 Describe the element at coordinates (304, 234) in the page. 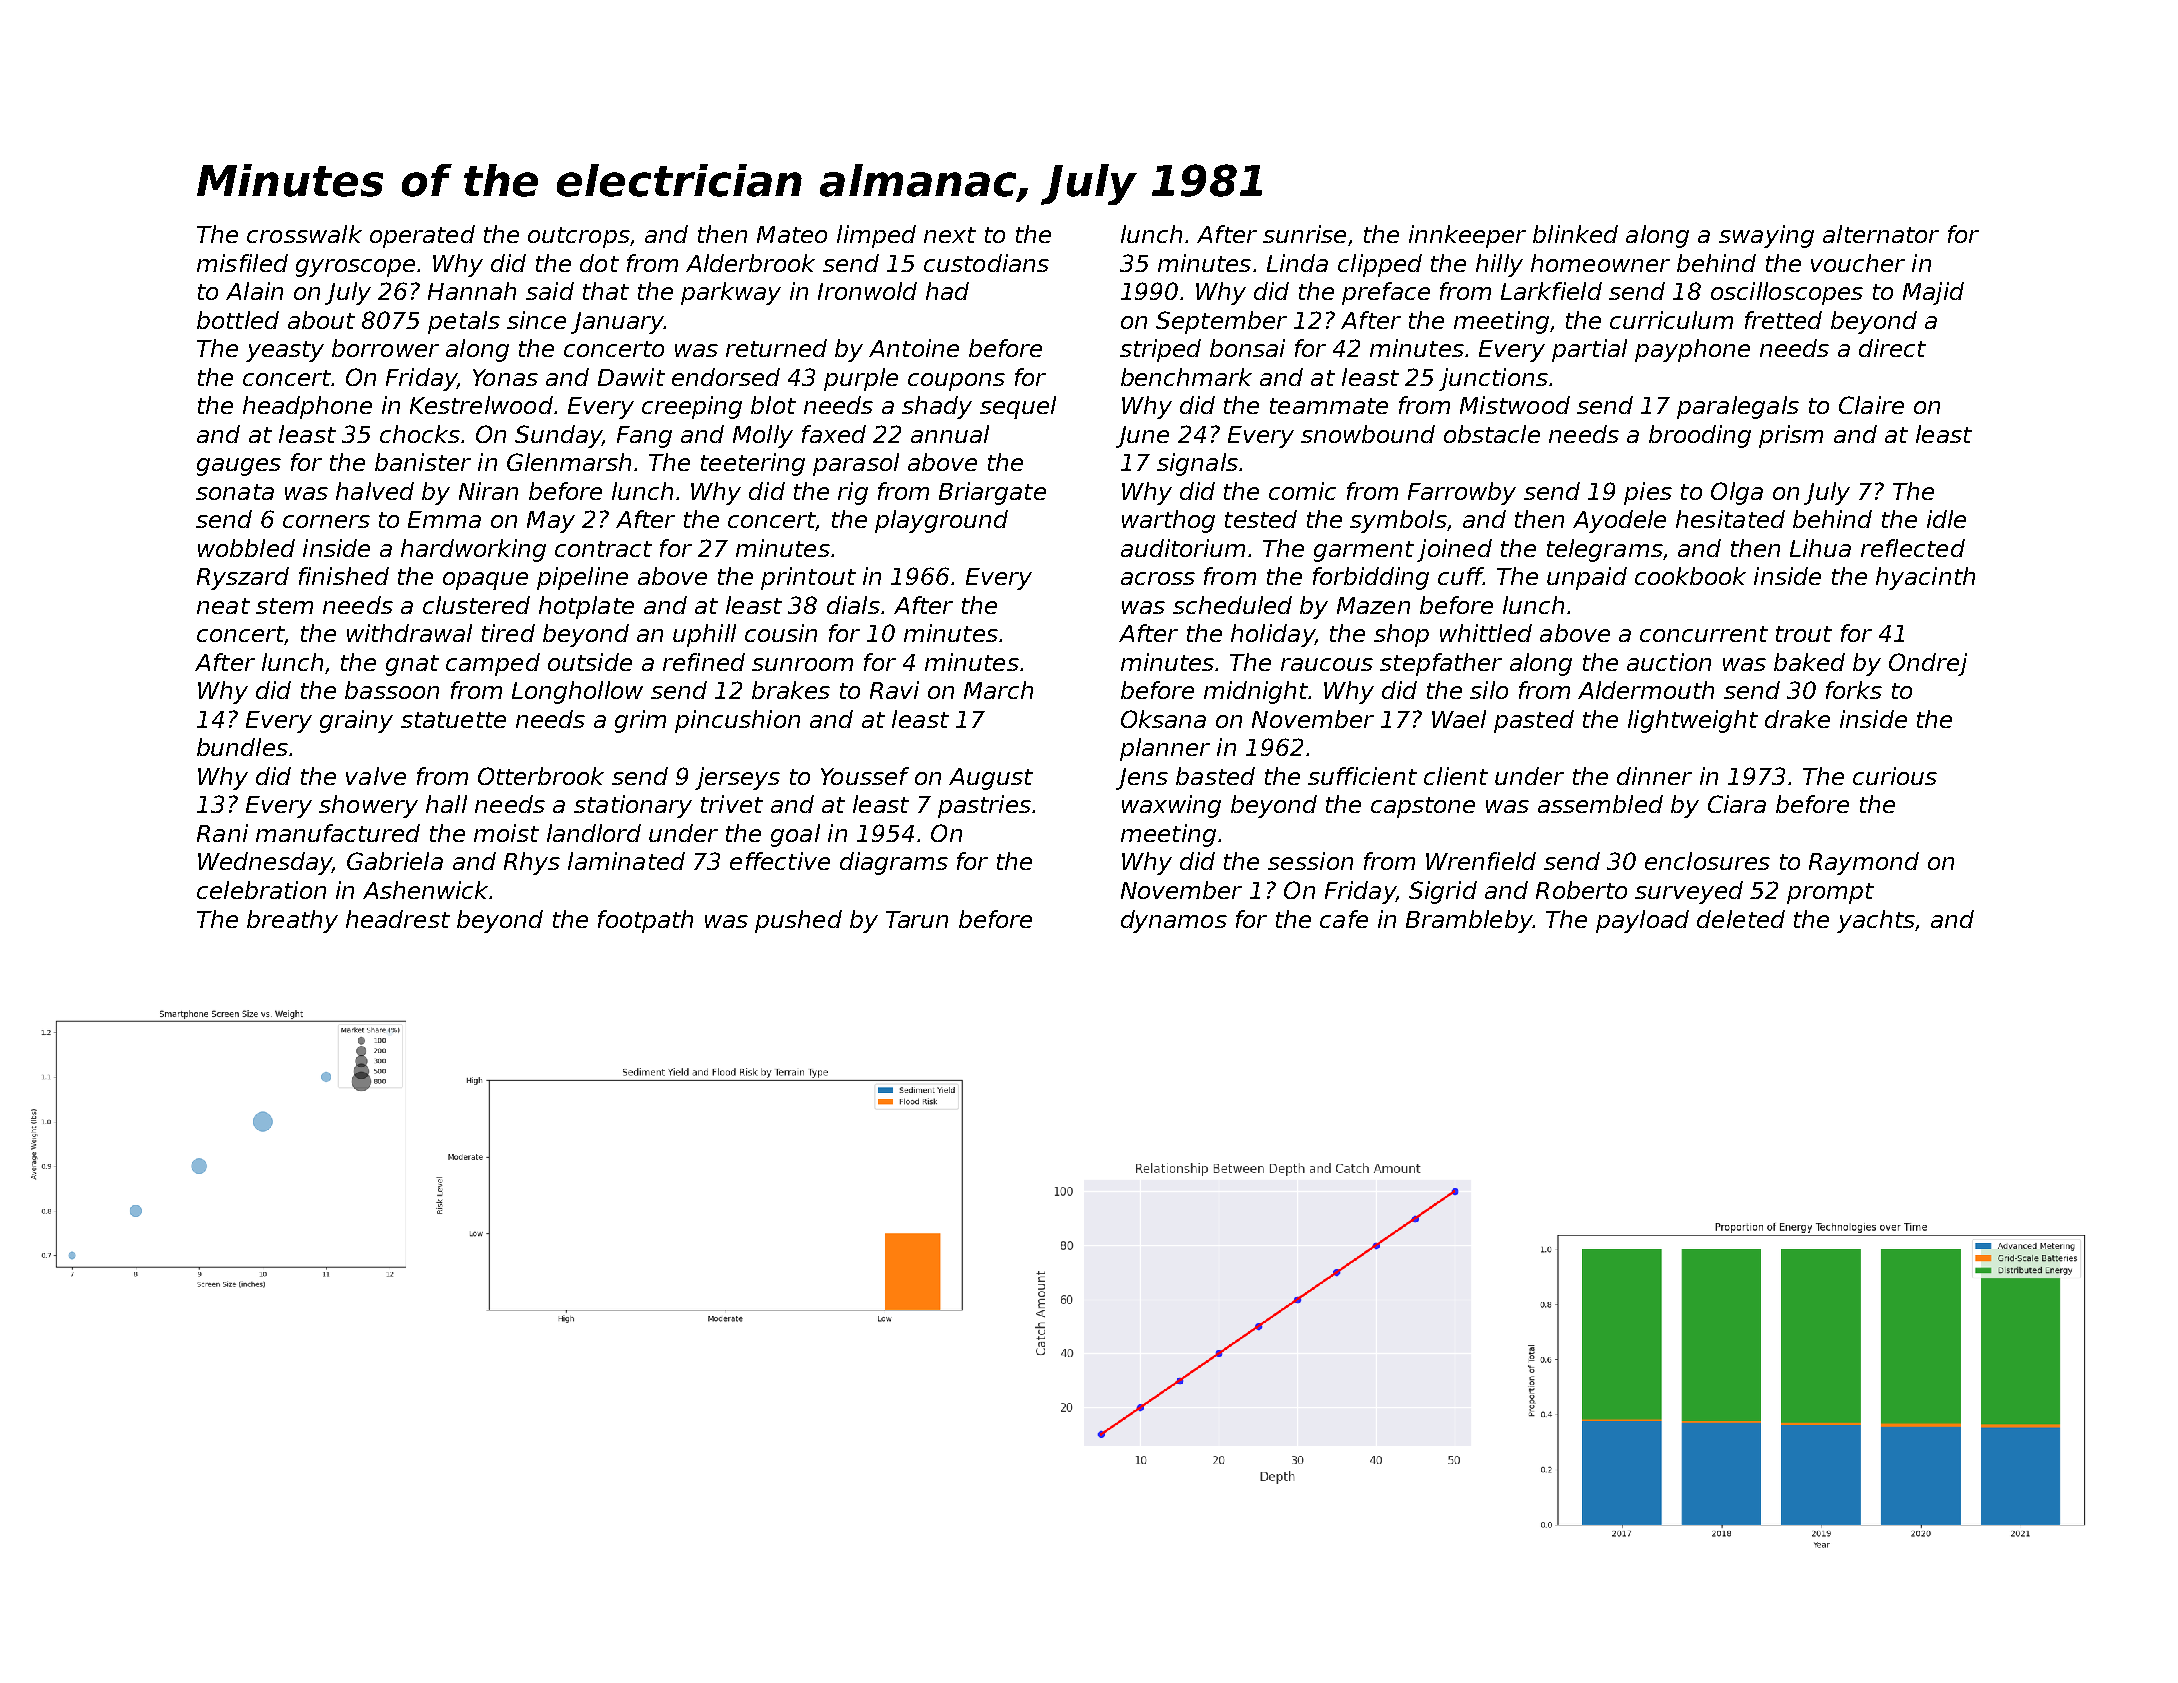

I see `crosswalk` at that location.
